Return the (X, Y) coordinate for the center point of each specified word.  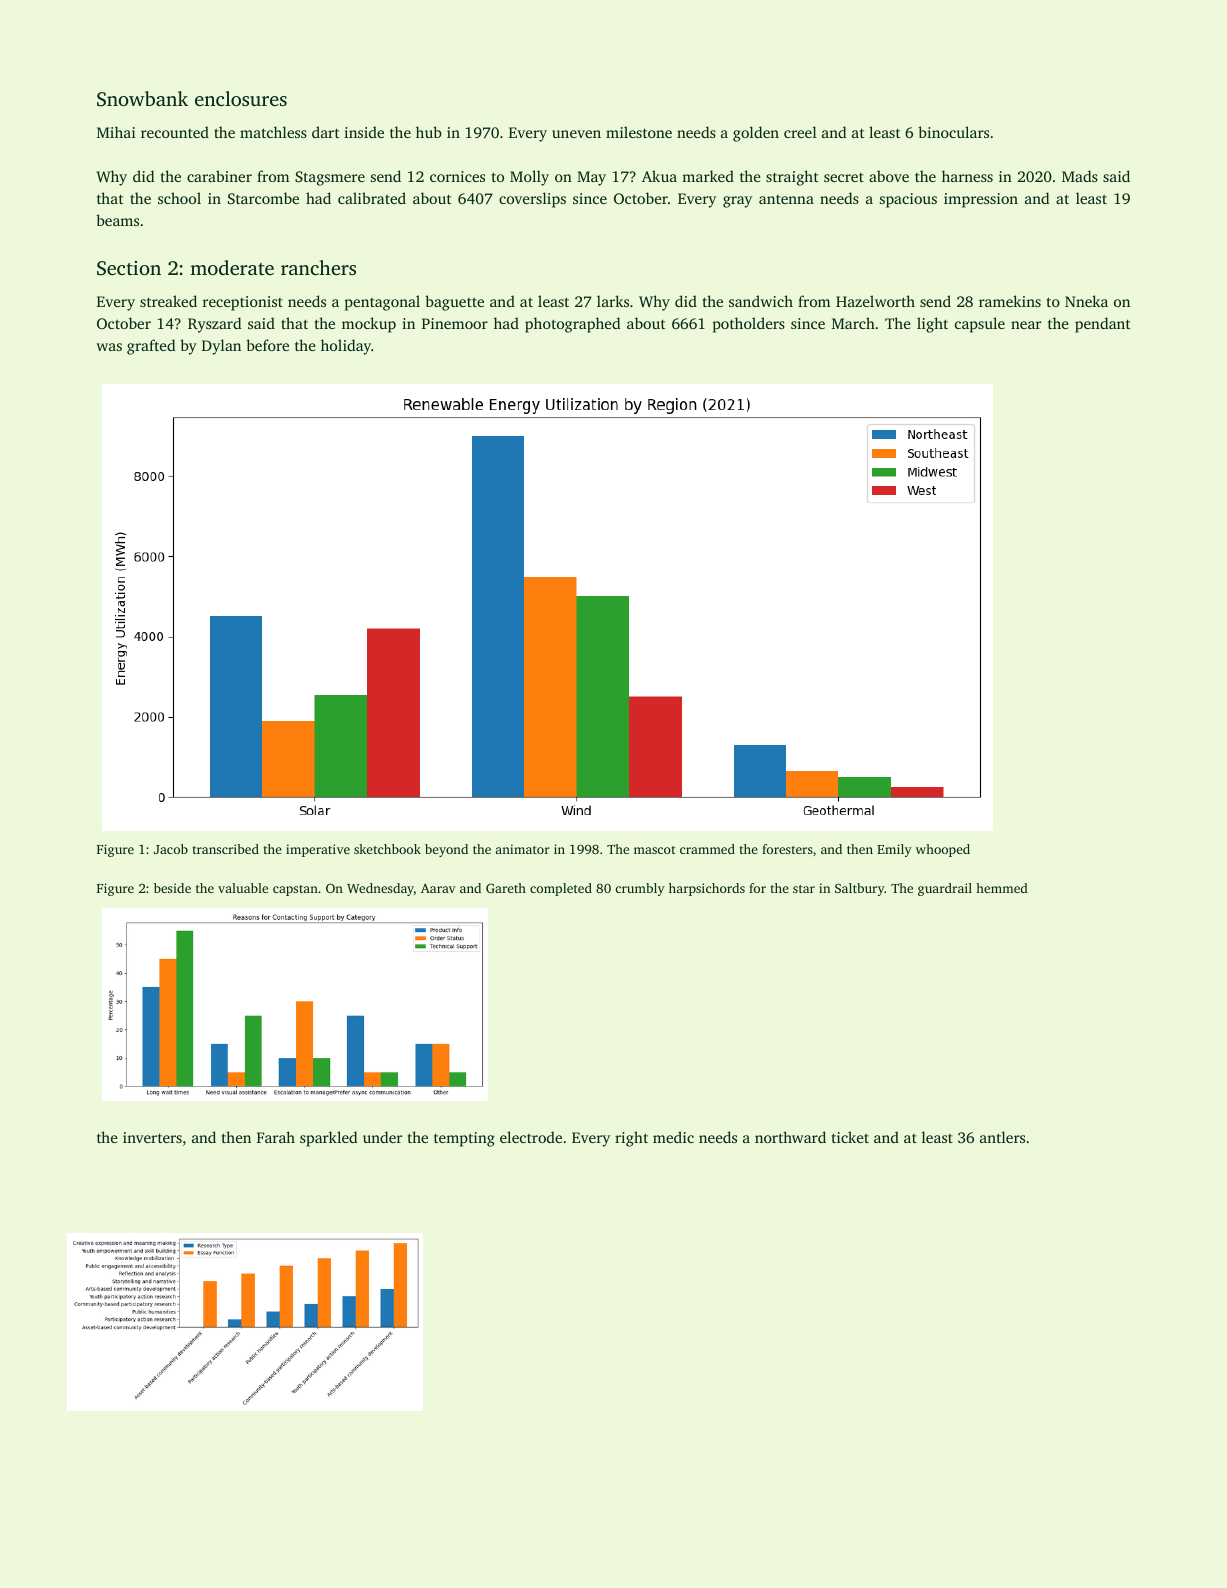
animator (523, 849)
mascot (655, 850)
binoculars (953, 132)
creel (800, 132)
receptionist (243, 303)
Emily (894, 850)
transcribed (225, 849)
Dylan (221, 347)
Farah (276, 1137)
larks (613, 301)
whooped (943, 850)
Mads (1080, 176)
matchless (273, 132)
